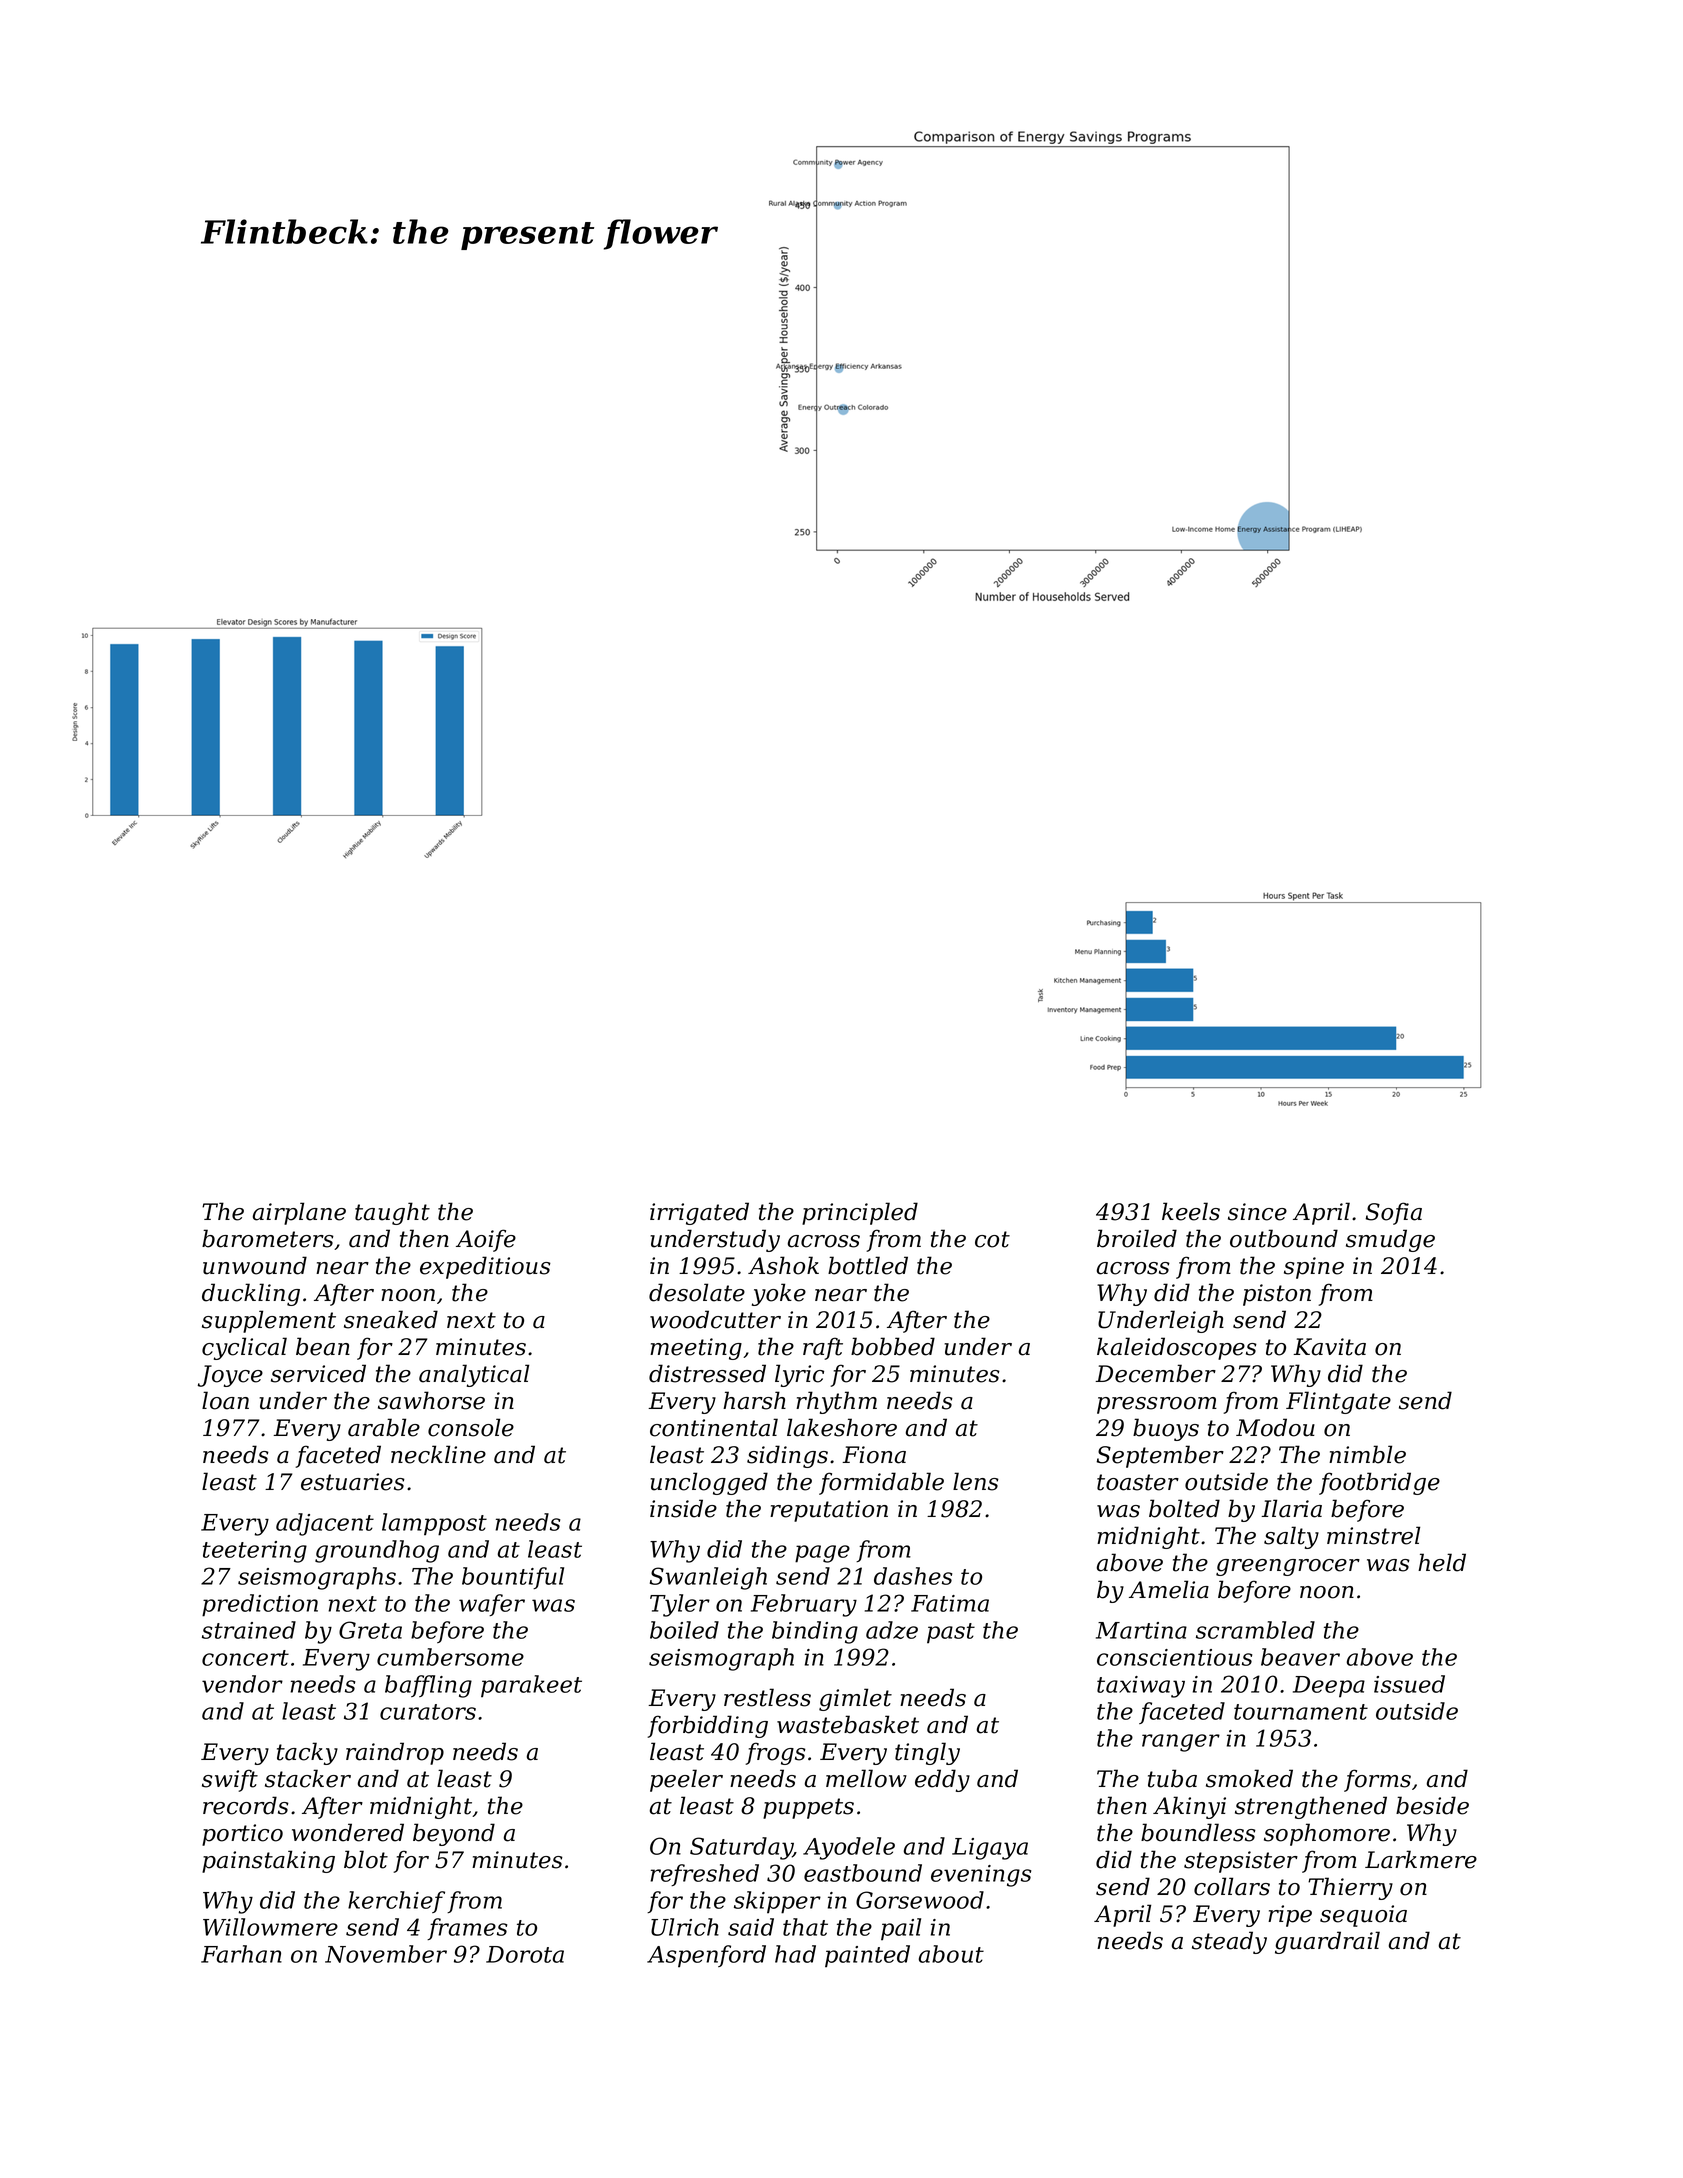 The width and height of the screenshot is (1683, 2178). Describe the element at coordinates (829, 1511) in the screenshot. I see `reputation` at that location.
